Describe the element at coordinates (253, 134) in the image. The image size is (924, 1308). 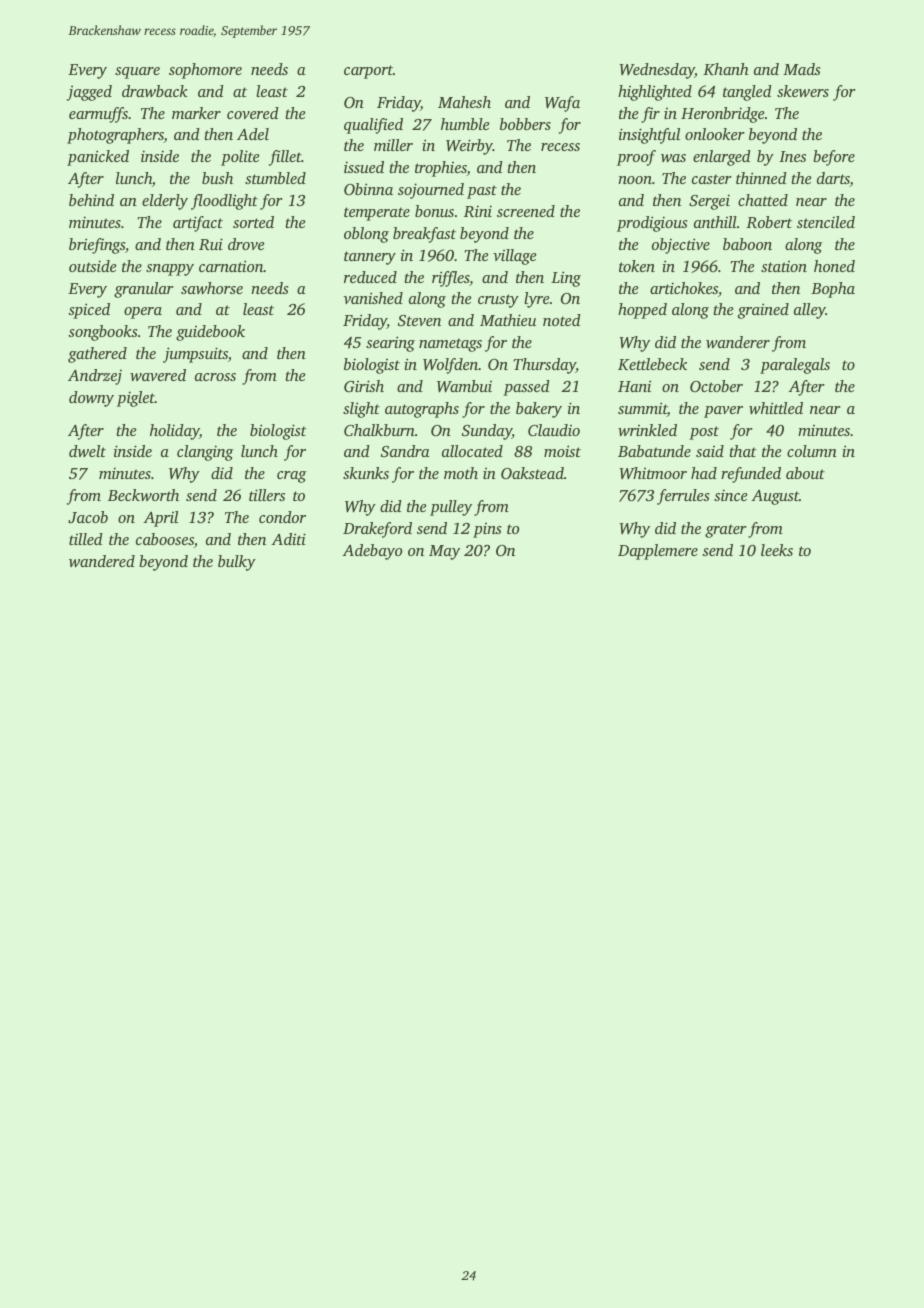
I see `Adel` at that location.
